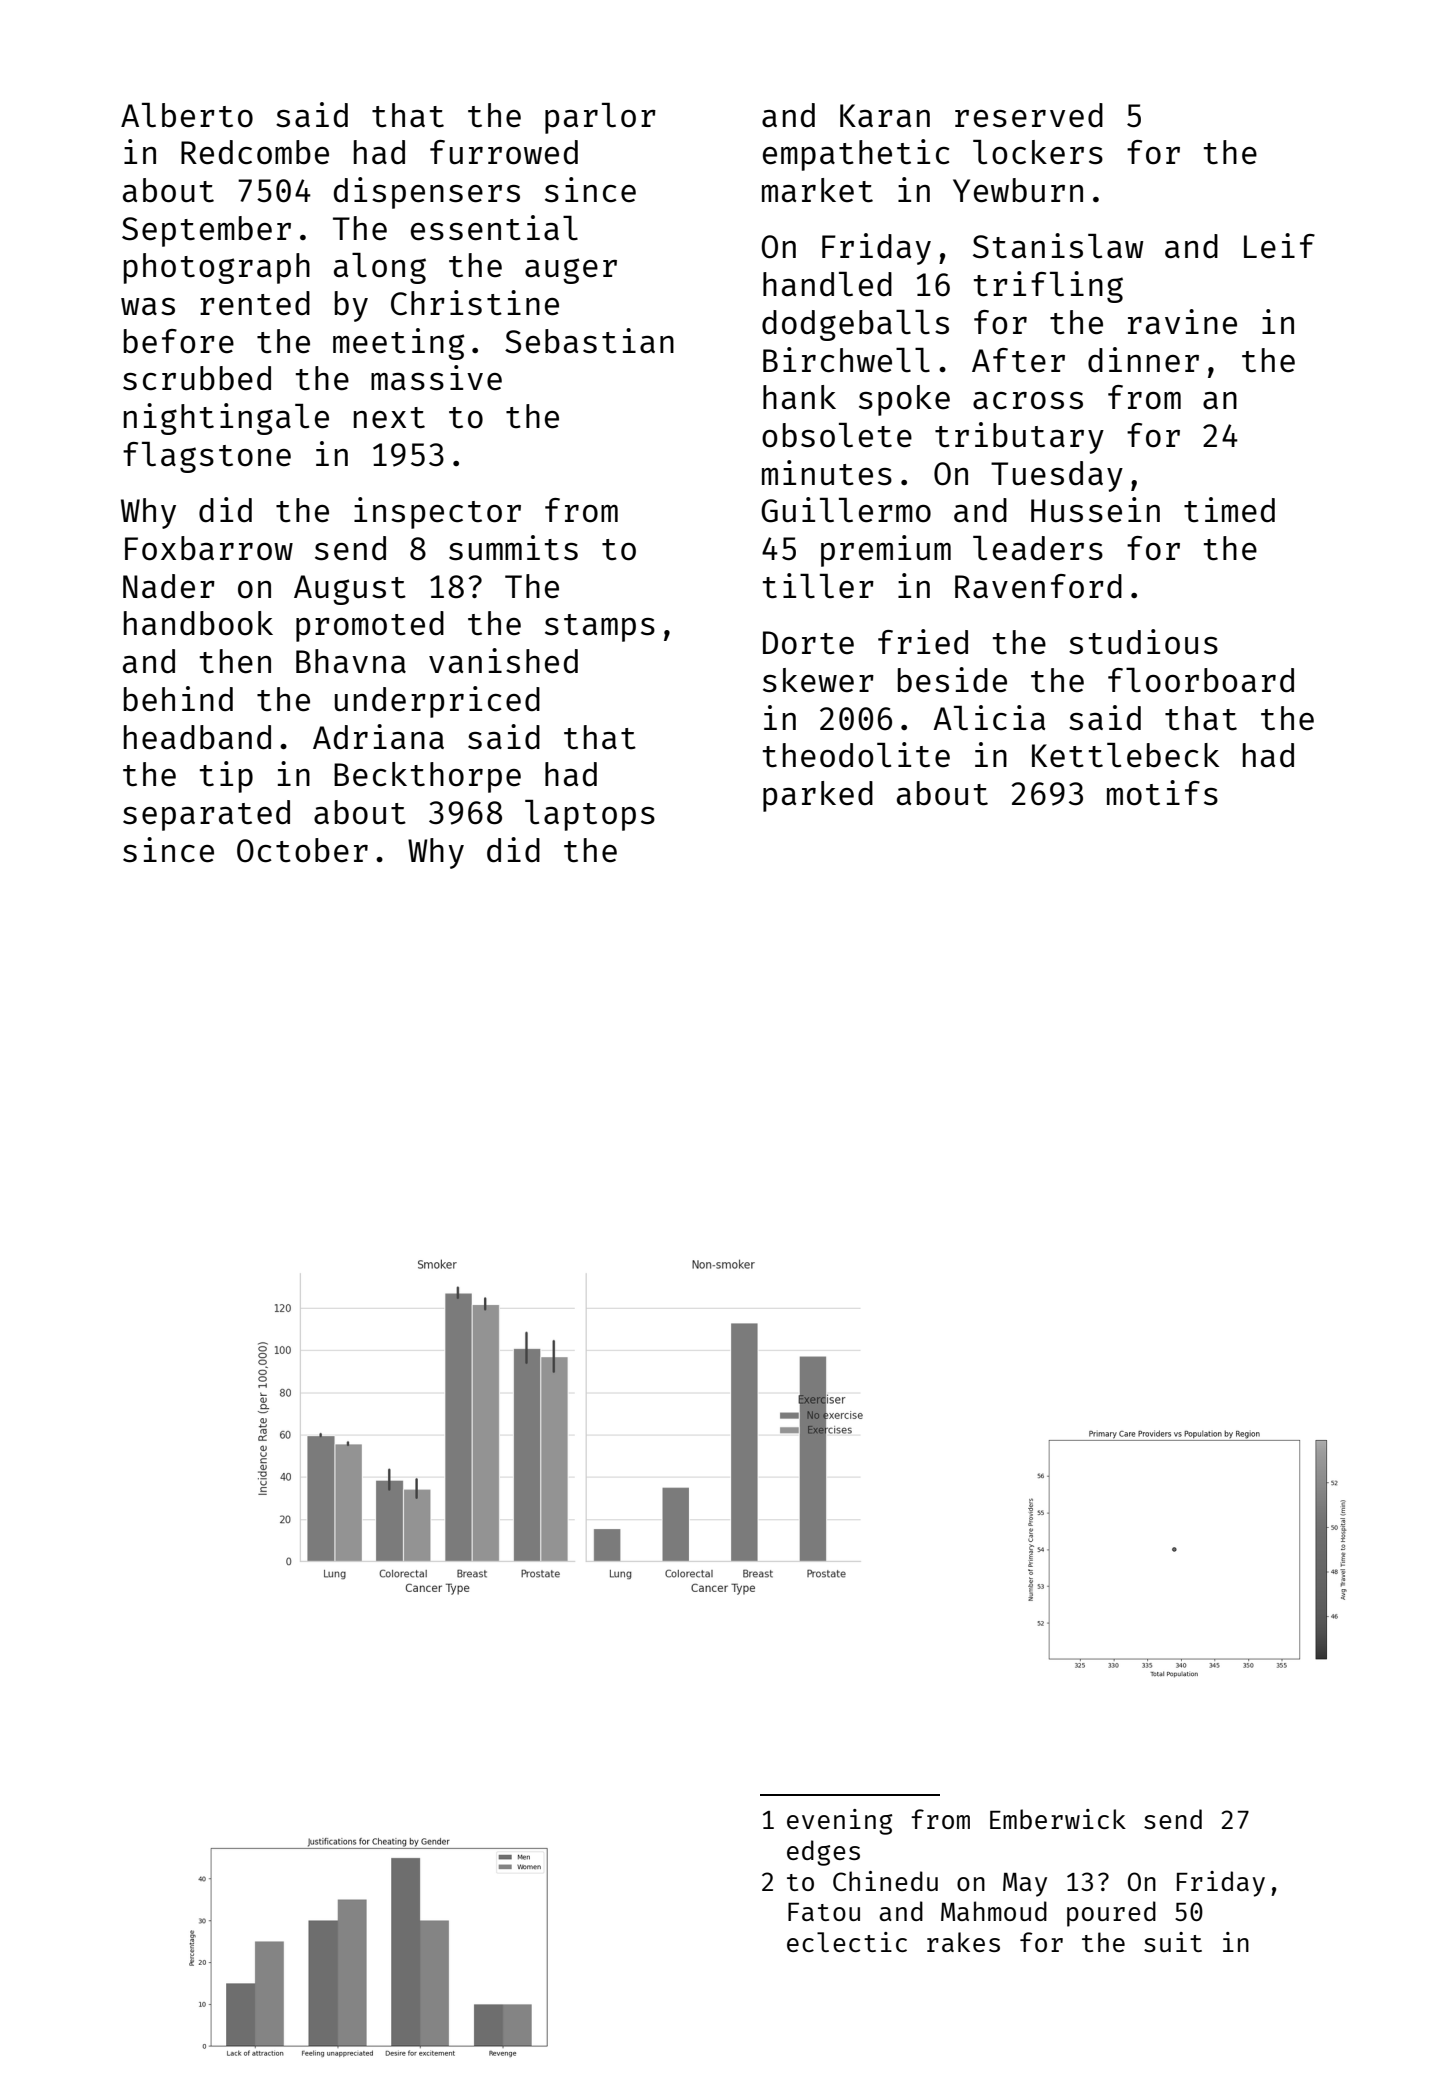  Describe the element at coordinates (824, 1912) in the image. I see `Fatou` at that location.
